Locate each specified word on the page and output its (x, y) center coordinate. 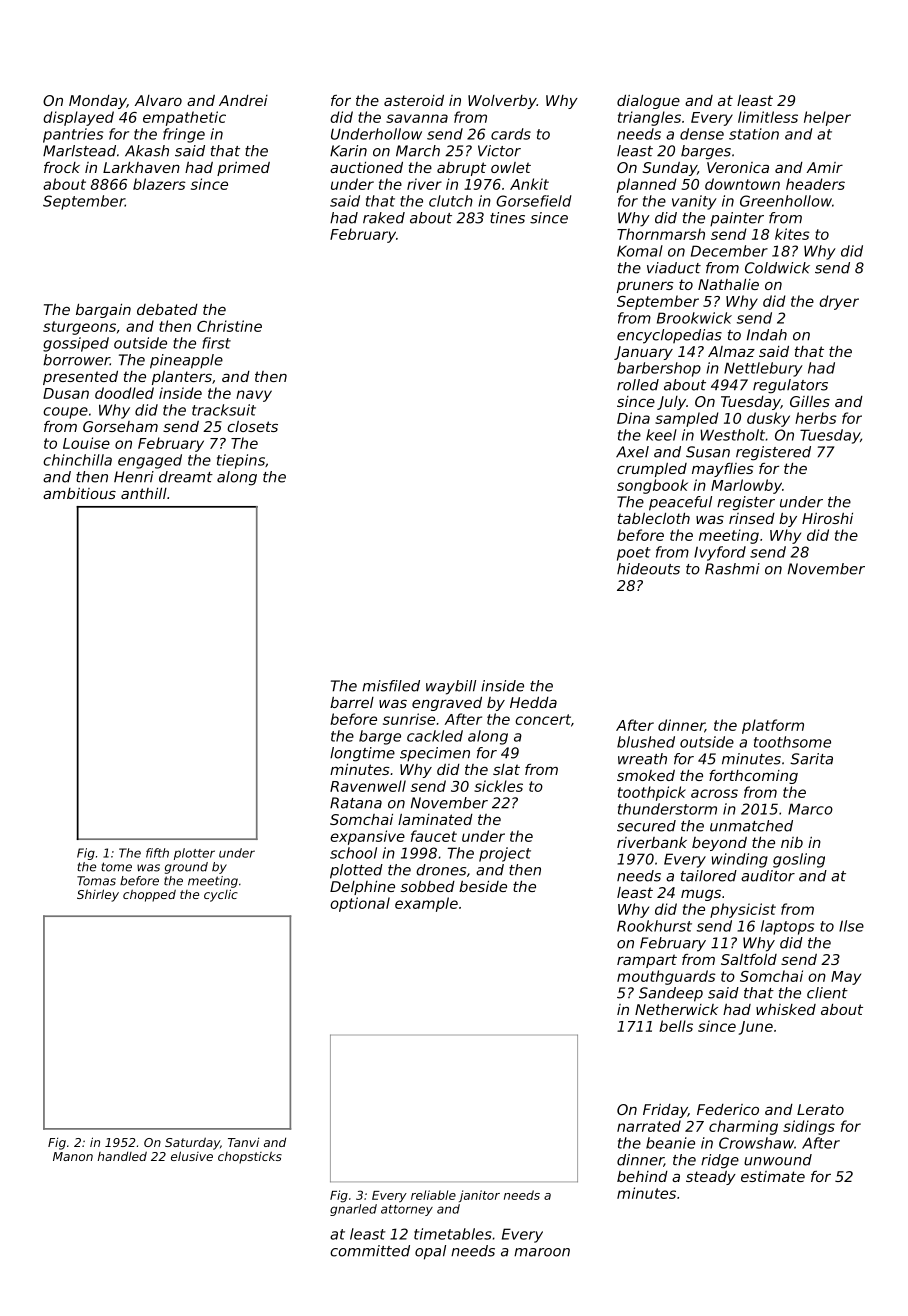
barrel (352, 702)
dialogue (648, 102)
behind (642, 1176)
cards (511, 134)
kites (792, 234)
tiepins (241, 461)
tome (116, 867)
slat (506, 769)
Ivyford (720, 553)
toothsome (792, 742)
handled (122, 1156)
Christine (229, 326)
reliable (433, 1195)
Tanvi (243, 1142)
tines (507, 218)
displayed (78, 118)
